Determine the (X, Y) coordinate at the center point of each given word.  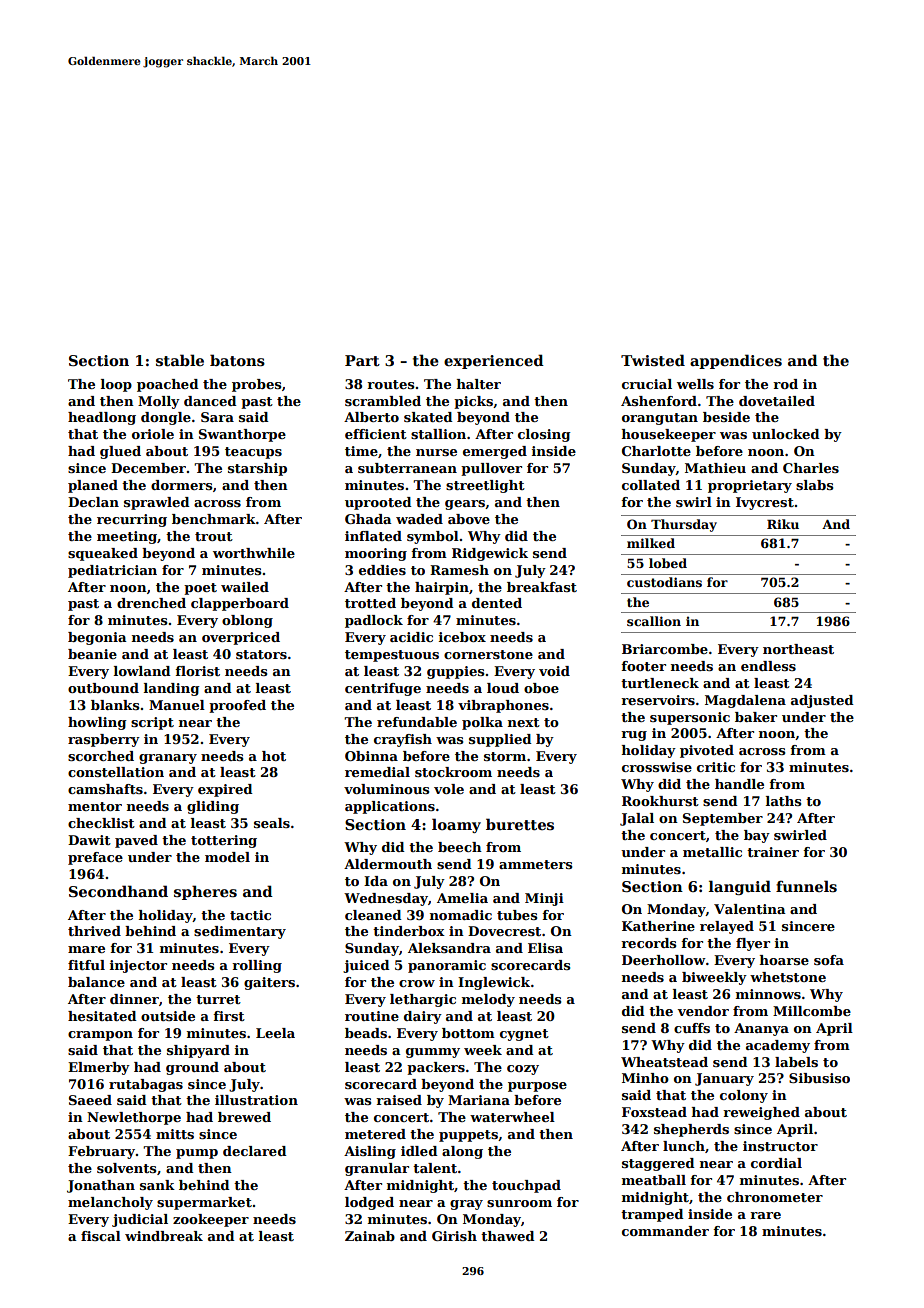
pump (197, 1154)
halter (479, 384)
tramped (652, 1215)
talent (435, 1168)
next (524, 722)
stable (180, 360)
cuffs (692, 1028)
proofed (237, 706)
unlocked (786, 434)
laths (783, 801)
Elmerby (99, 1068)
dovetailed (777, 401)
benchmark (214, 519)
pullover (491, 469)
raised (399, 1100)
